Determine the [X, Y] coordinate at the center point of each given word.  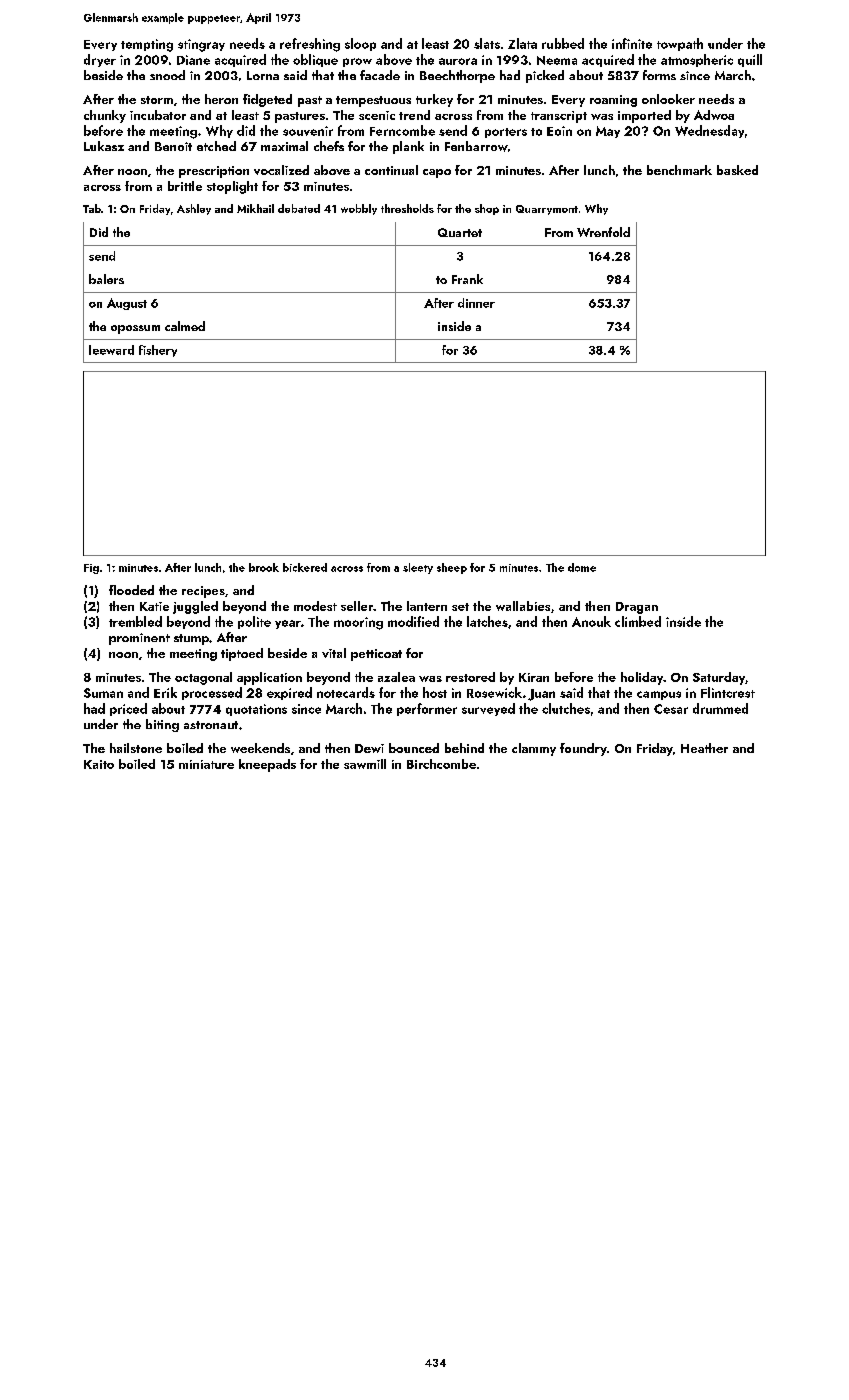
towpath [680, 44]
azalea [396, 677]
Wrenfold [603, 232]
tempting [147, 45]
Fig [91, 569]
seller [357, 606]
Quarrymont [547, 210]
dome [582, 567]
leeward [111, 350]
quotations [256, 710]
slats [487, 43]
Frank [467, 279]
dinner [476, 303]
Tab [92, 208]
